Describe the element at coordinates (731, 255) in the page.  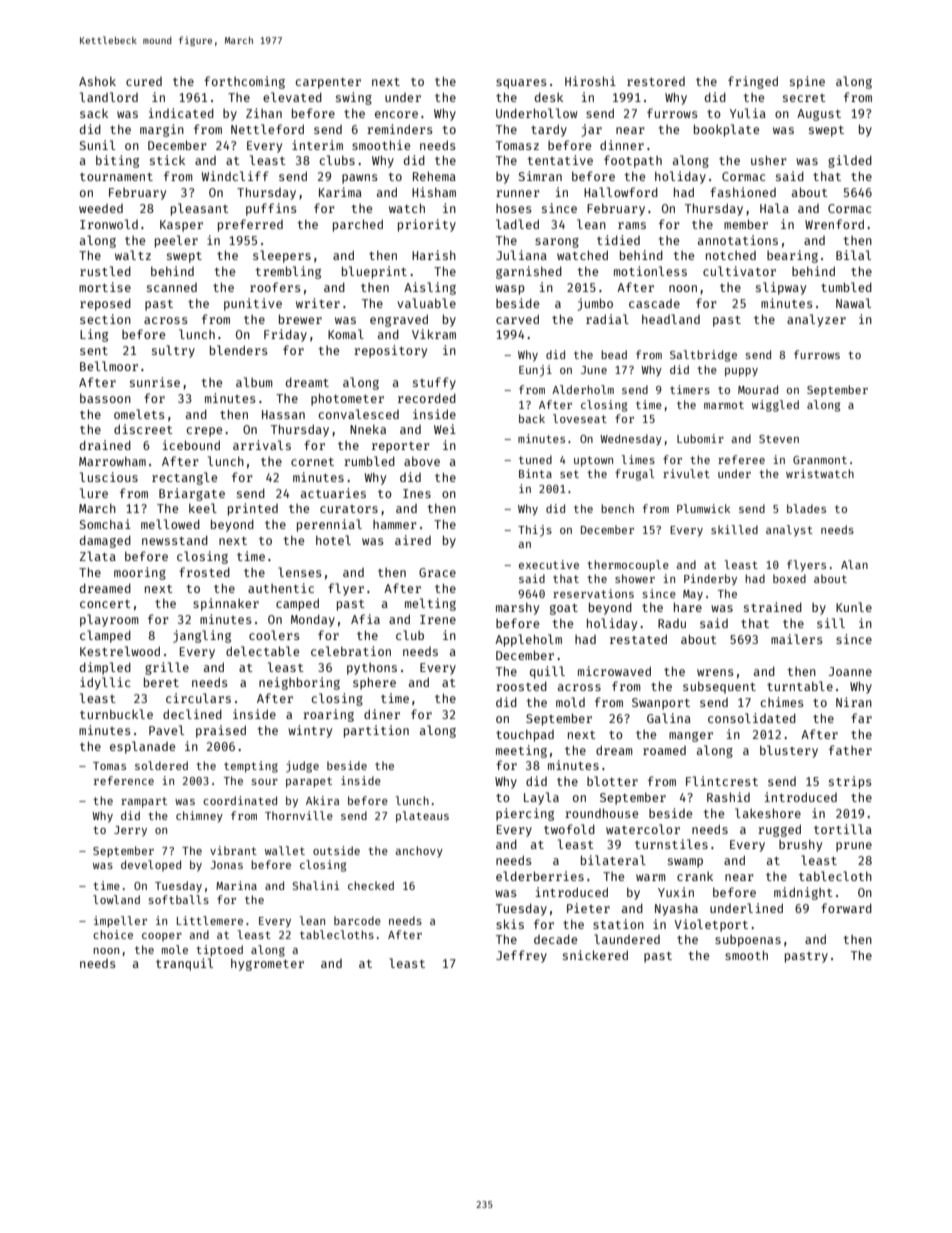
I see `notched` at that location.
